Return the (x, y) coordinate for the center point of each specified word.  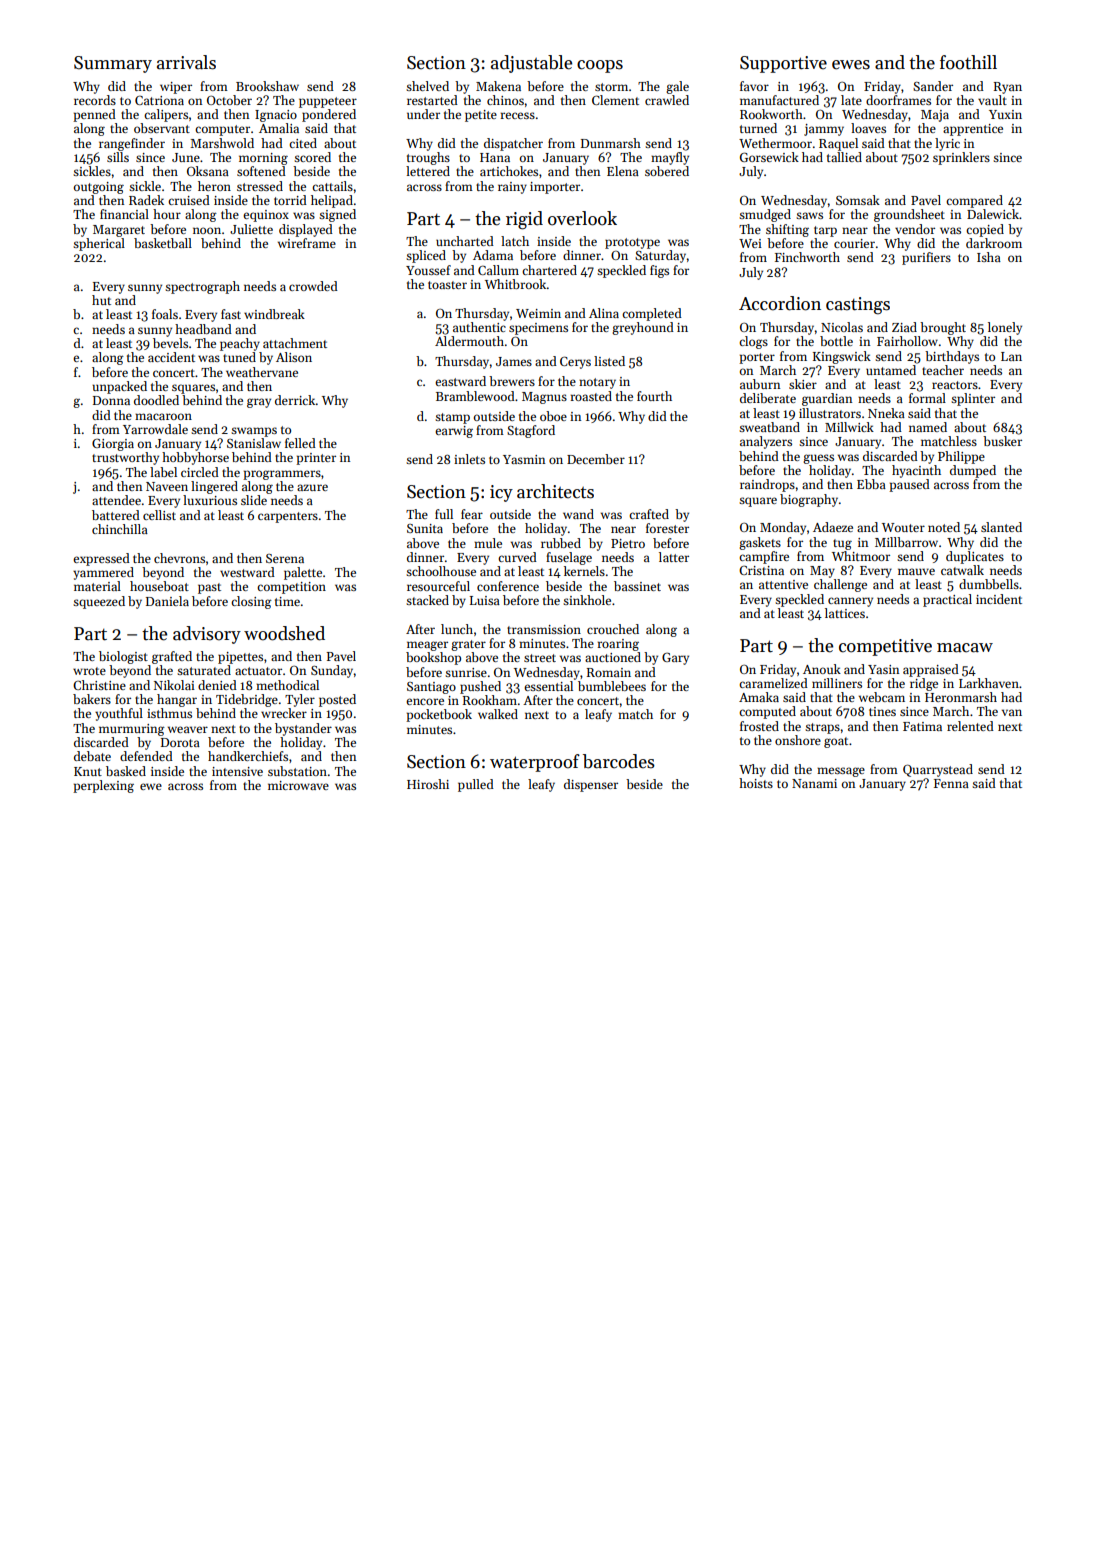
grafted (172, 657)
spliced (426, 256)
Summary (113, 64)
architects (555, 491)
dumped (973, 471)
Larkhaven (989, 683)
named (928, 427)
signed (337, 215)
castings (858, 306)
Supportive (783, 64)
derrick (295, 400)
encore (425, 701)
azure (312, 487)
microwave (298, 785)
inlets (469, 459)
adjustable (531, 64)
